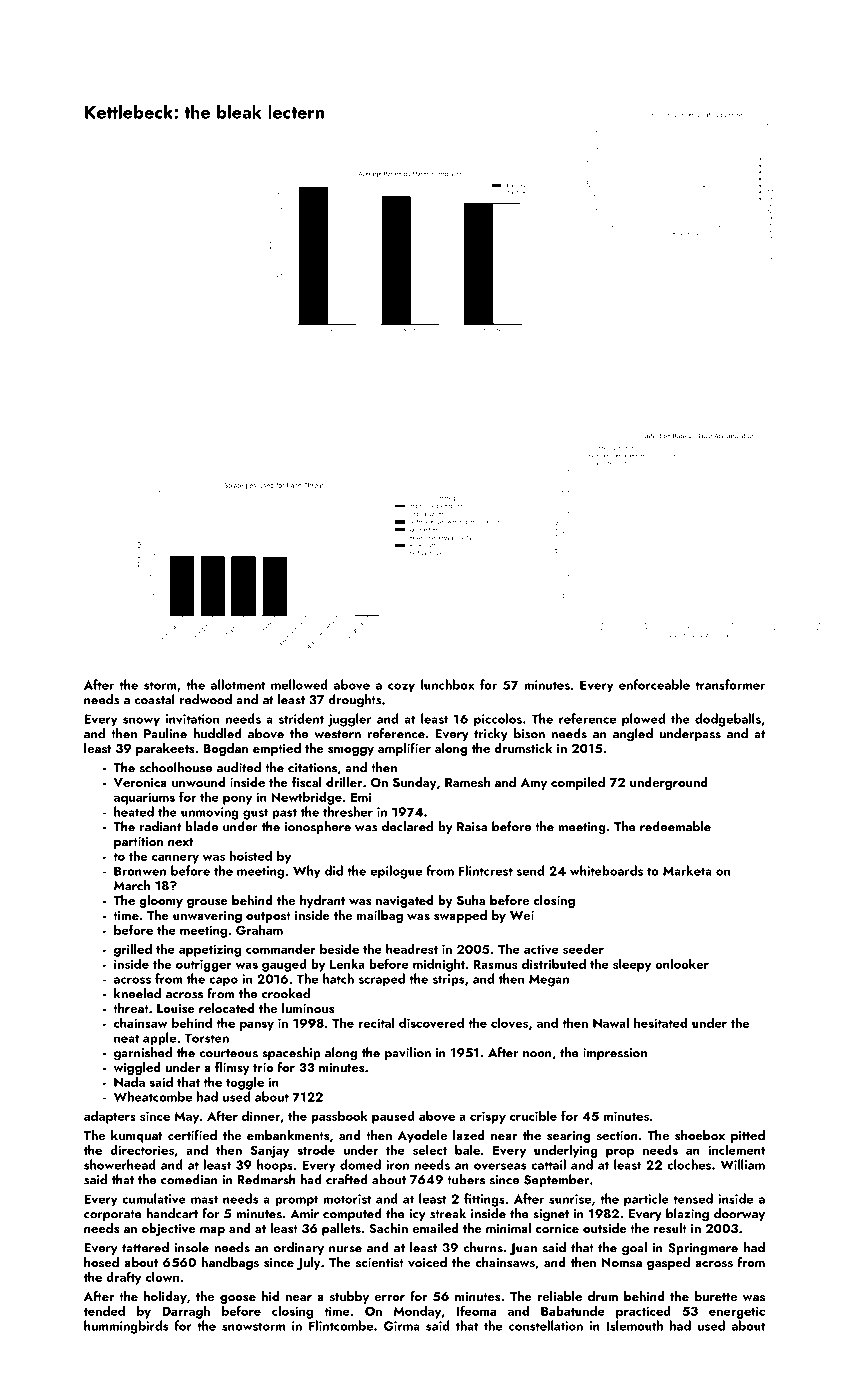  I want to click on transformer, so click(730, 684).
